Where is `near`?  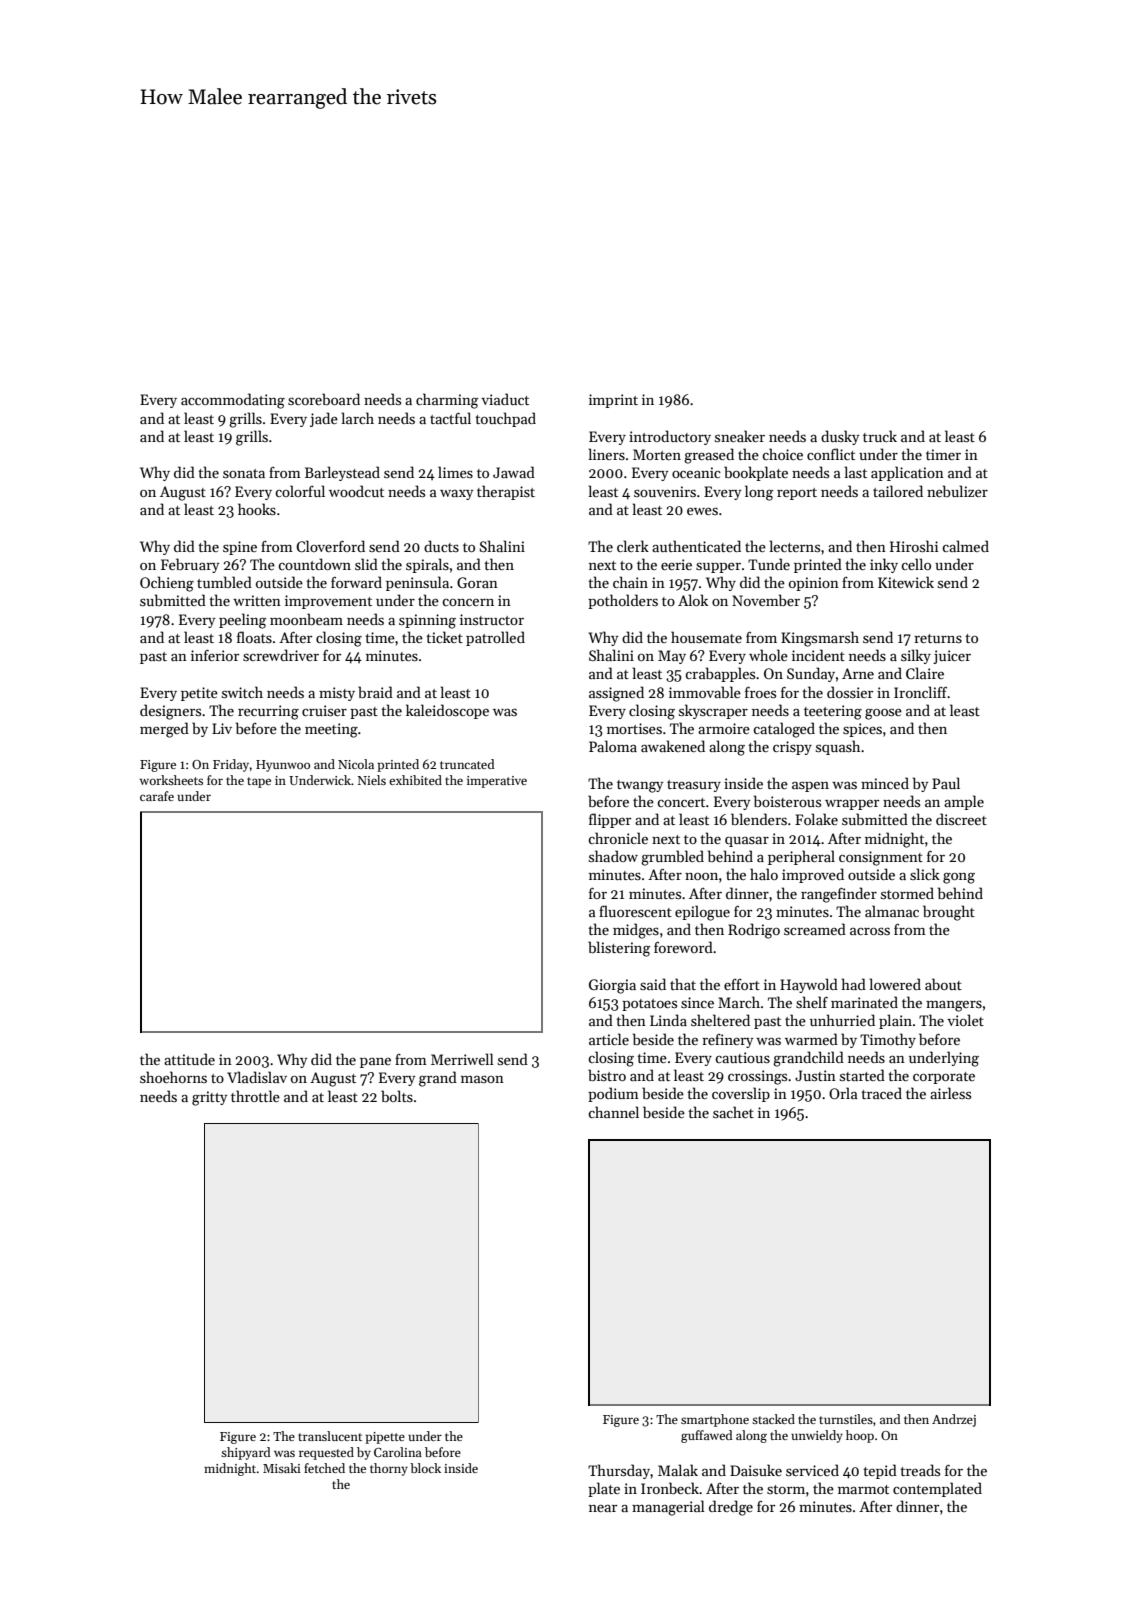 near is located at coordinates (603, 1508).
